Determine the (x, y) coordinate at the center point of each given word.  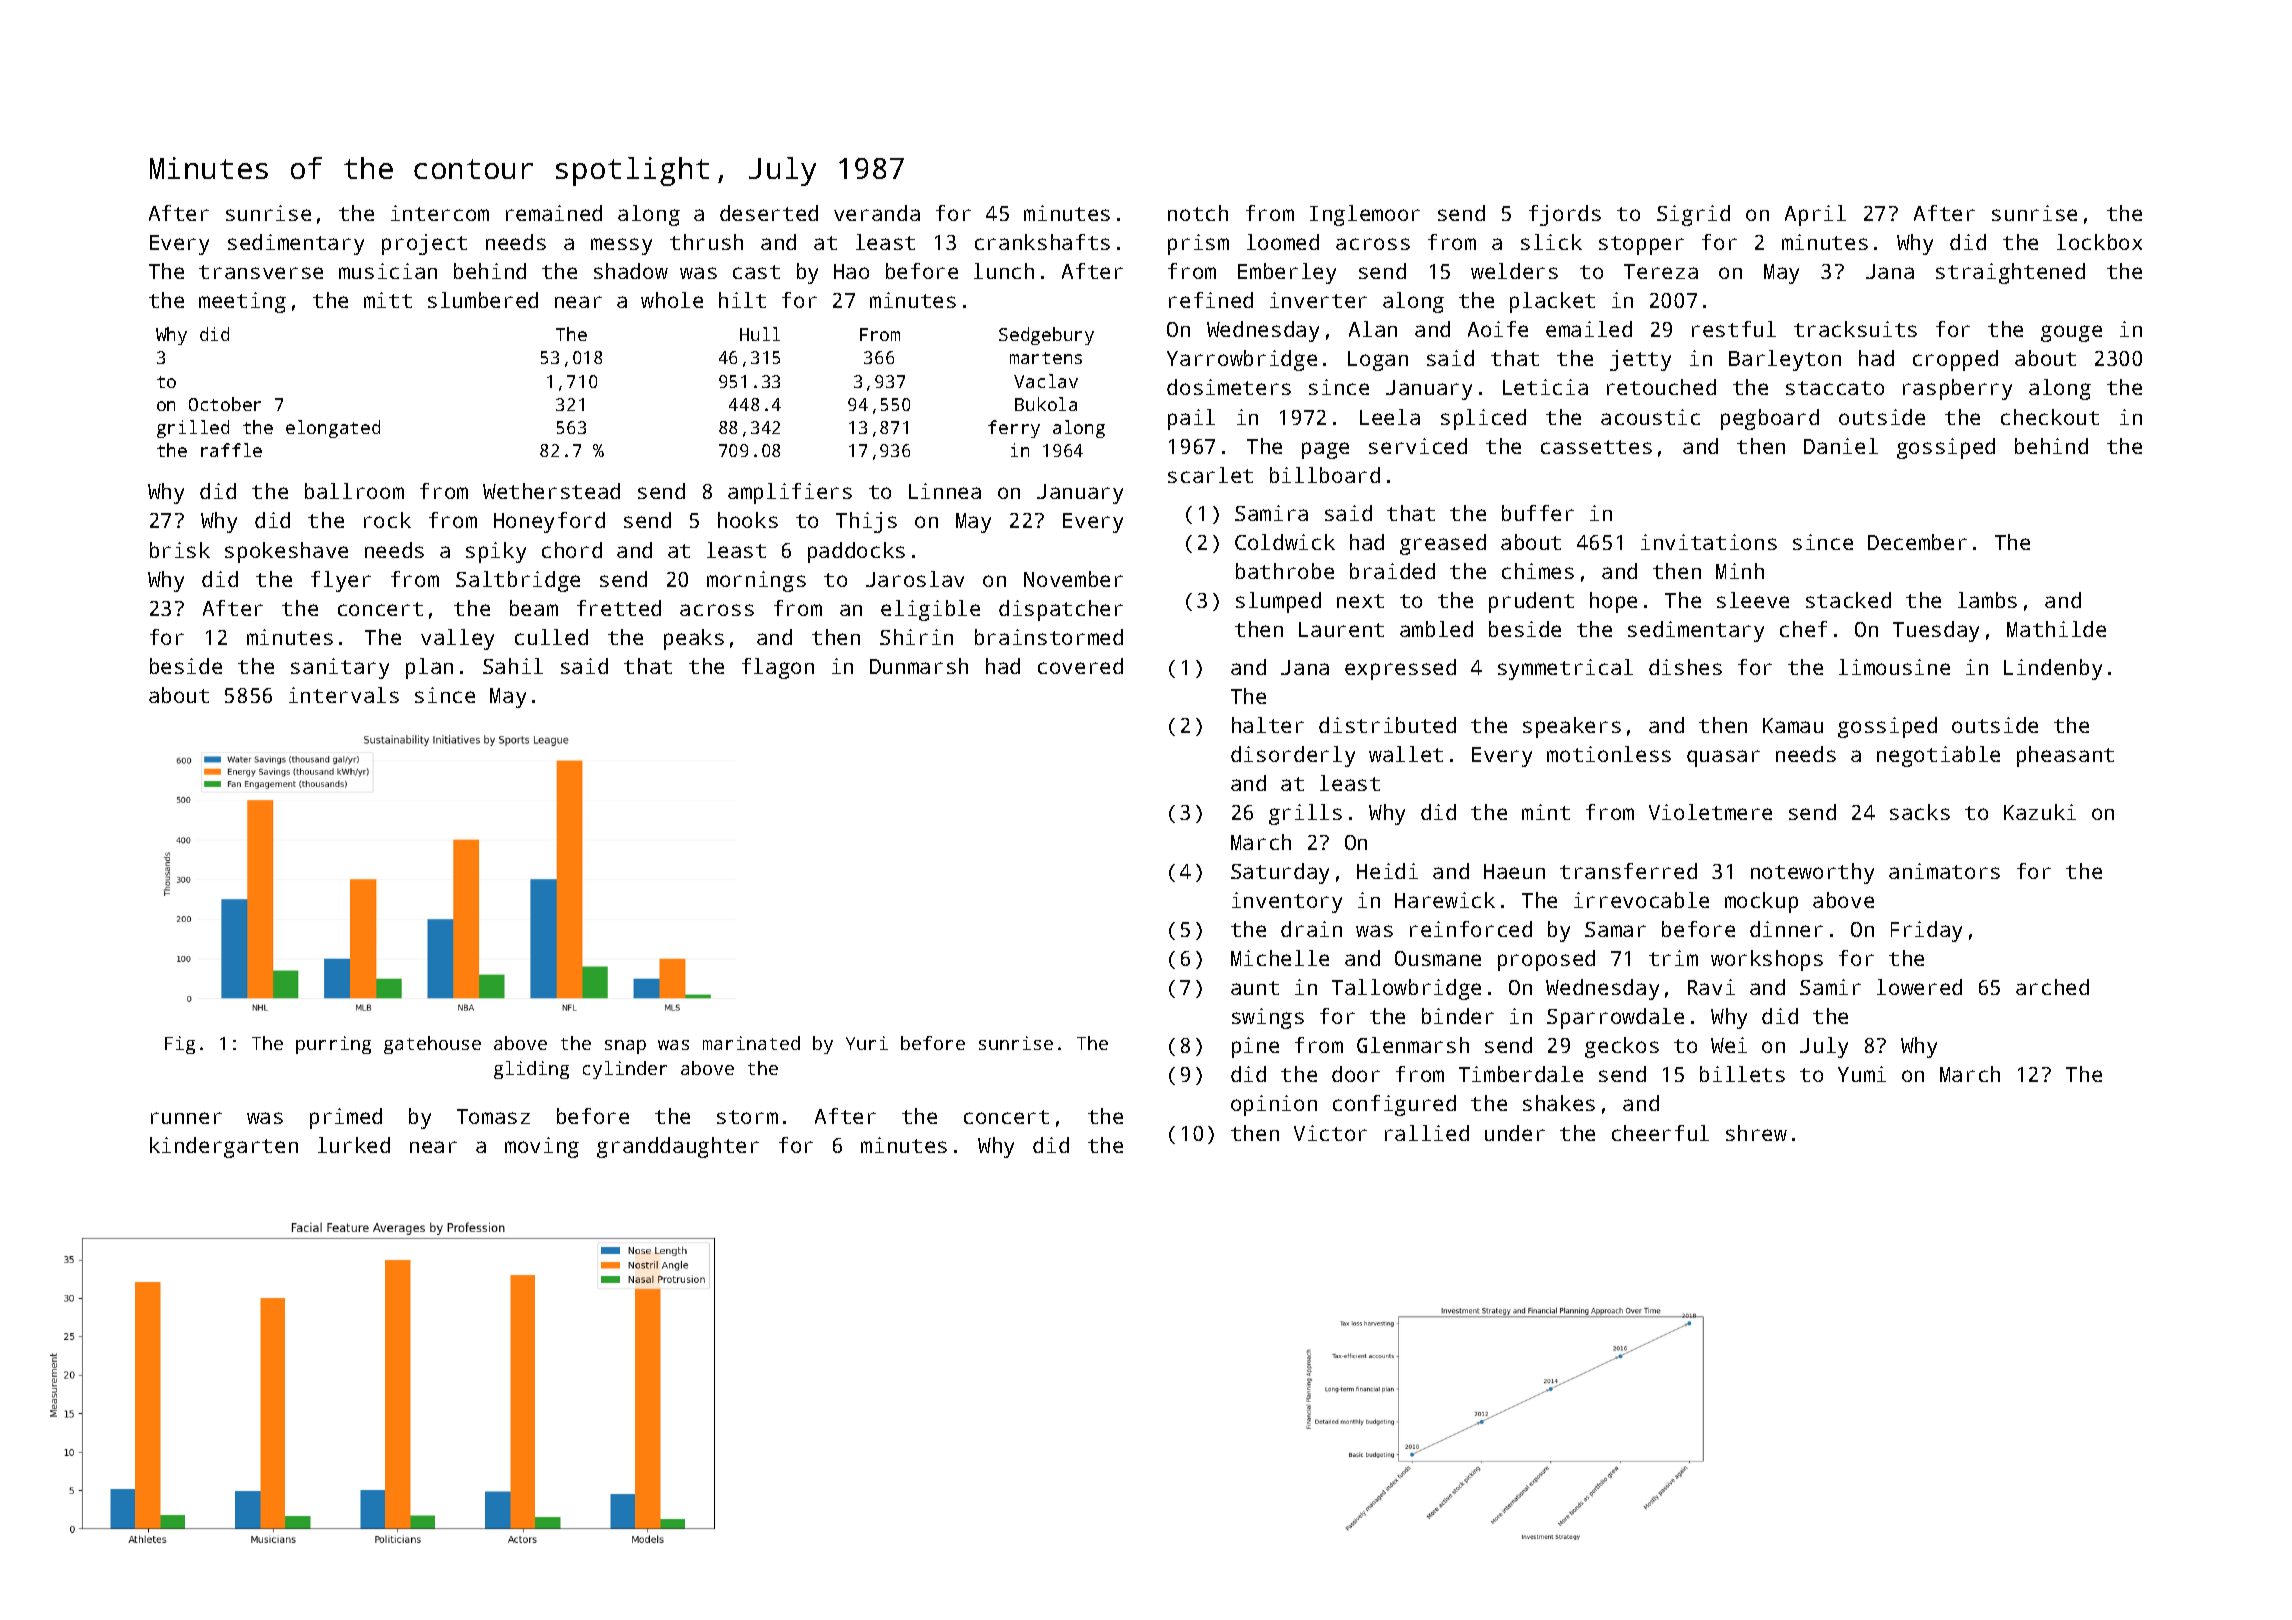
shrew (1756, 1133)
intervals (344, 695)
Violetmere (1710, 812)
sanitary (340, 668)
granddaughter (678, 1147)
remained (554, 213)
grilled (193, 429)
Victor (1330, 1133)
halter (1268, 725)
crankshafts (1042, 242)
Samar (1615, 929)
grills (1305, 814)
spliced (1483, 419)
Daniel (1841, 446)
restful (1734, 329)
